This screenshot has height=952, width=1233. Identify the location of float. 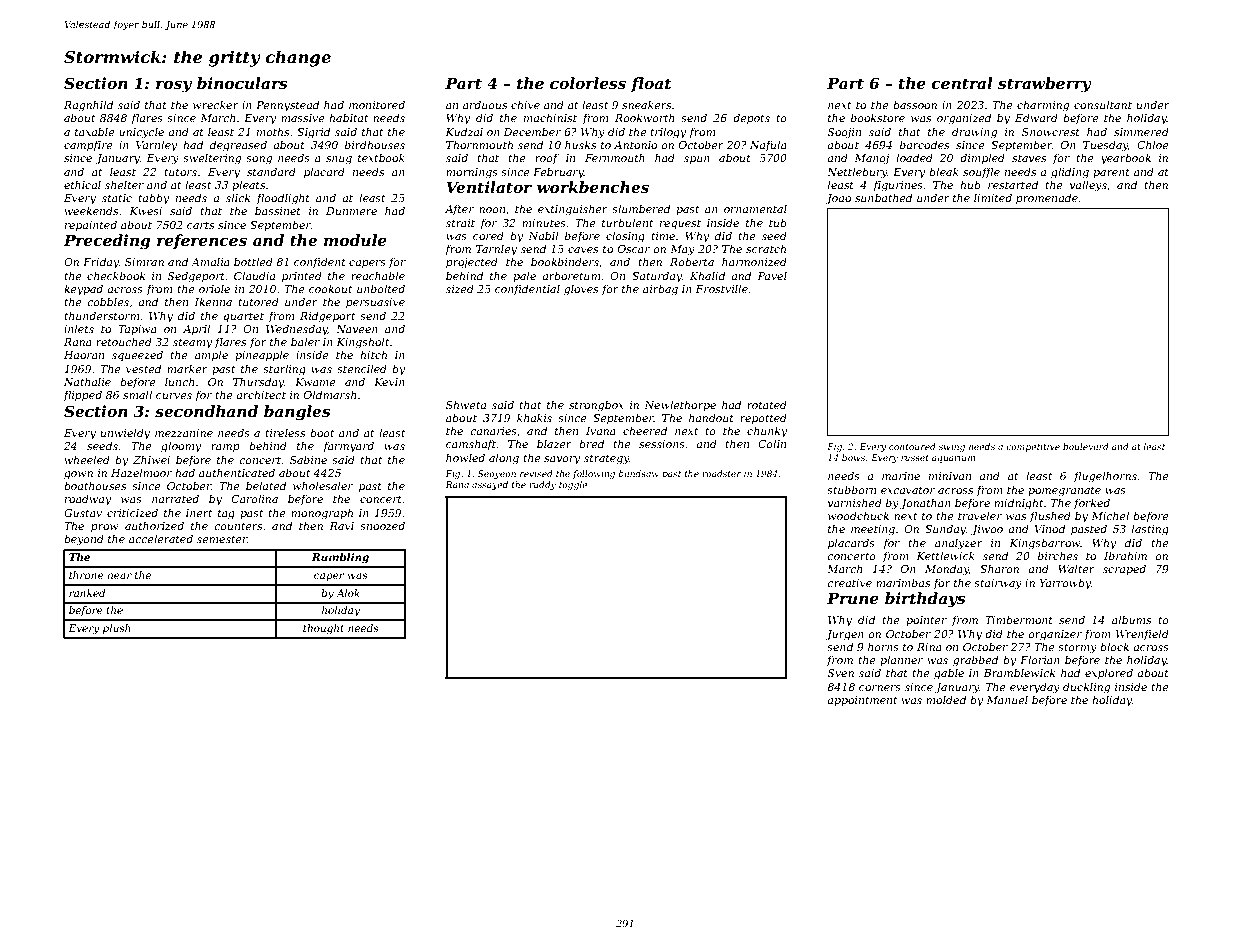
(651, 84).
